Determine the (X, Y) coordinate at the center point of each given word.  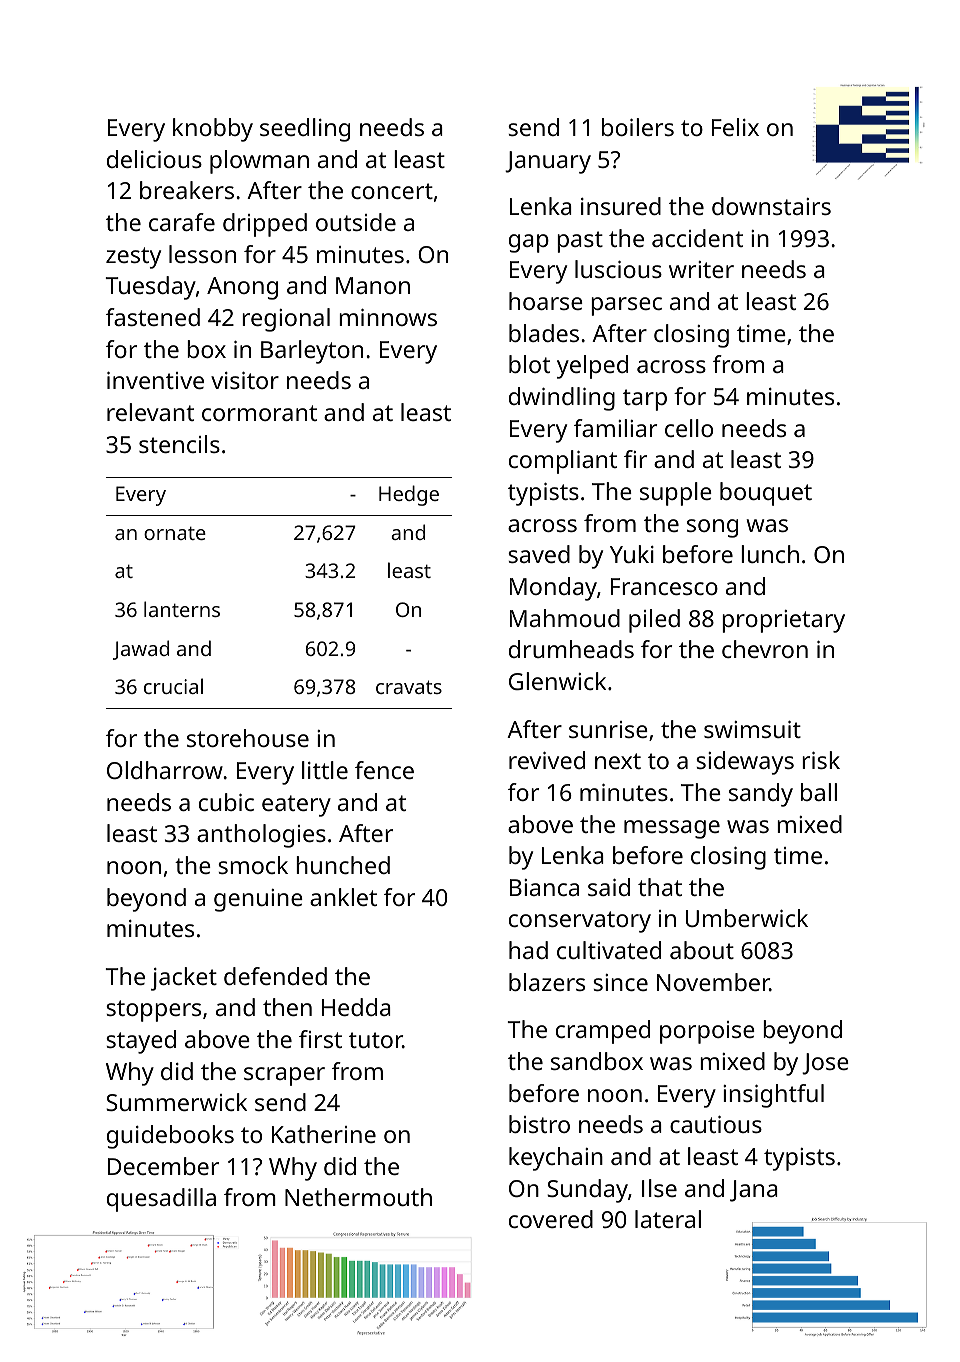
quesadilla (161, 1200)
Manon (373, 285)
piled (654, 621)
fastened (153, 317)
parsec (626, 306)
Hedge (409, 495)
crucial (173, 686)
